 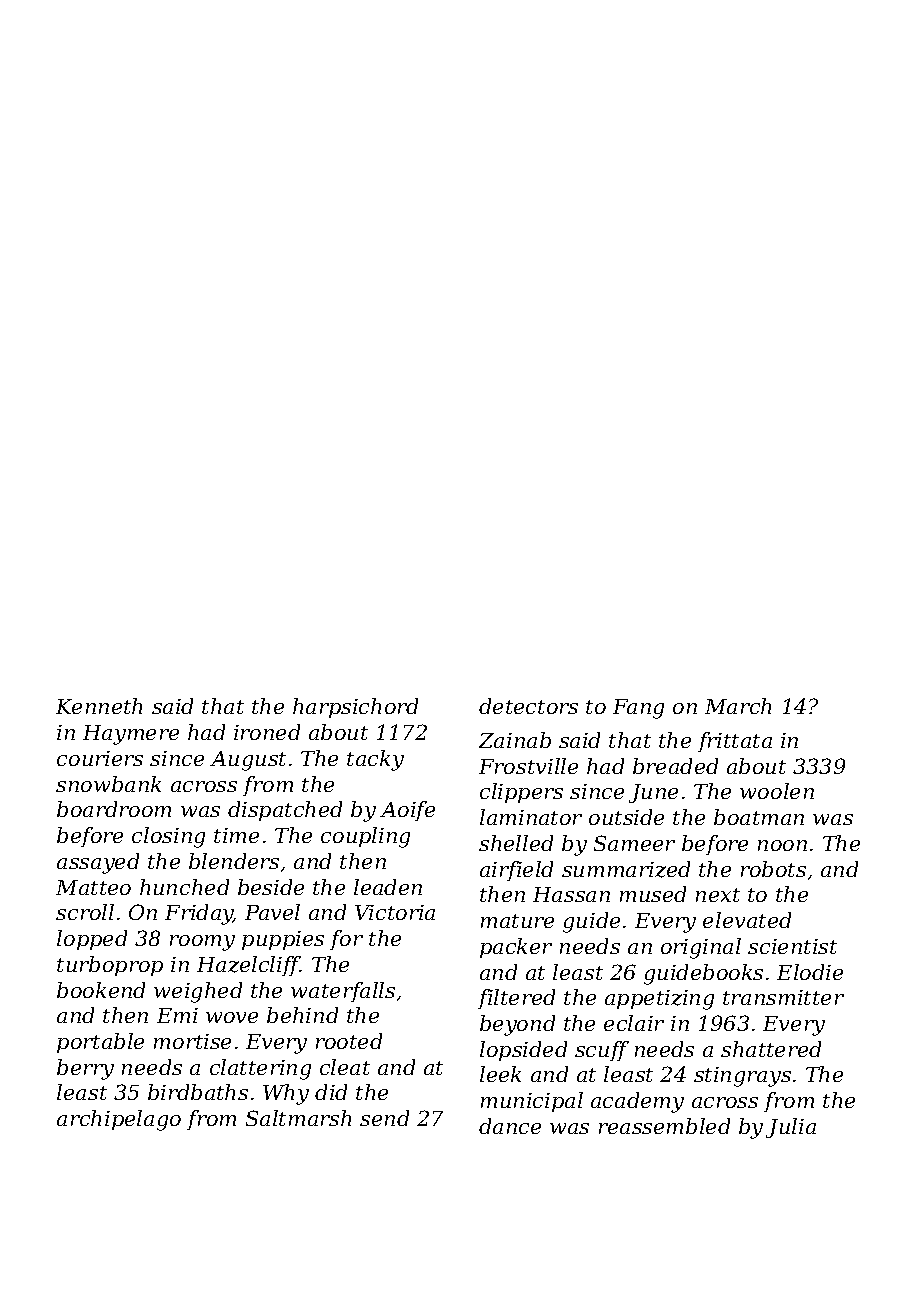 I want to click on woolen, so click(x=777, y=791).
